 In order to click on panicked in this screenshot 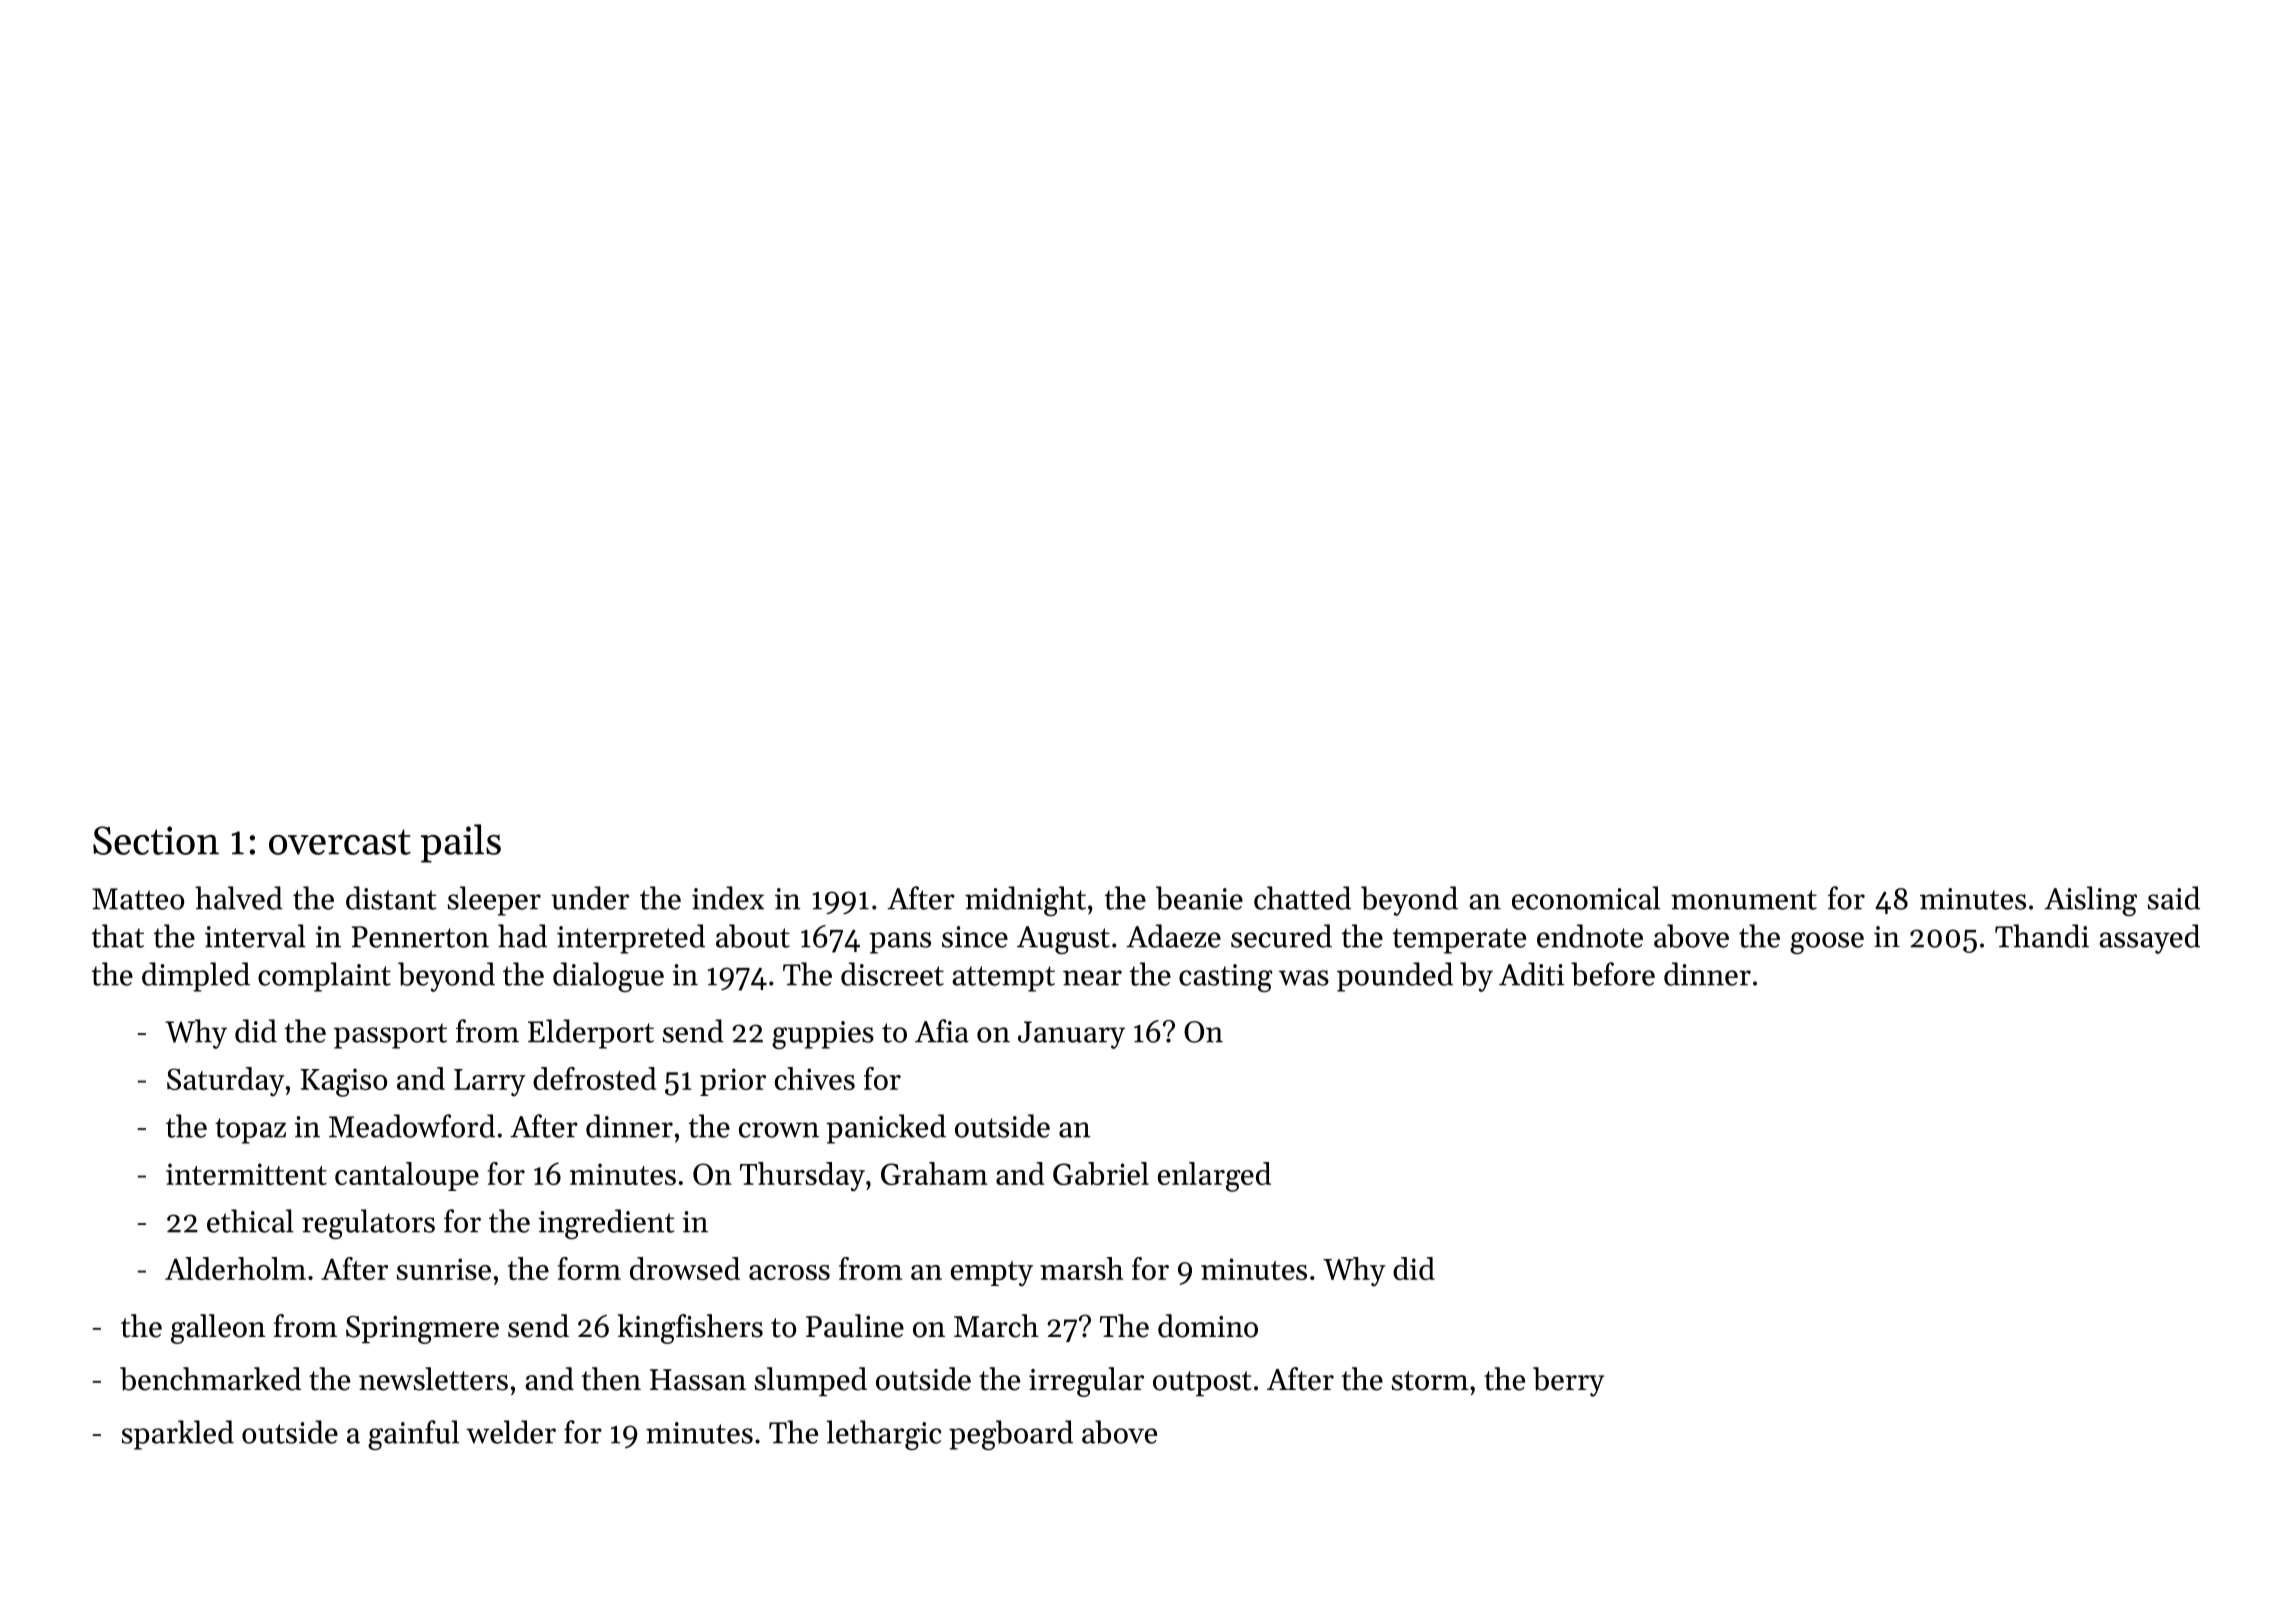, I will do `click(886, 1129)`.
